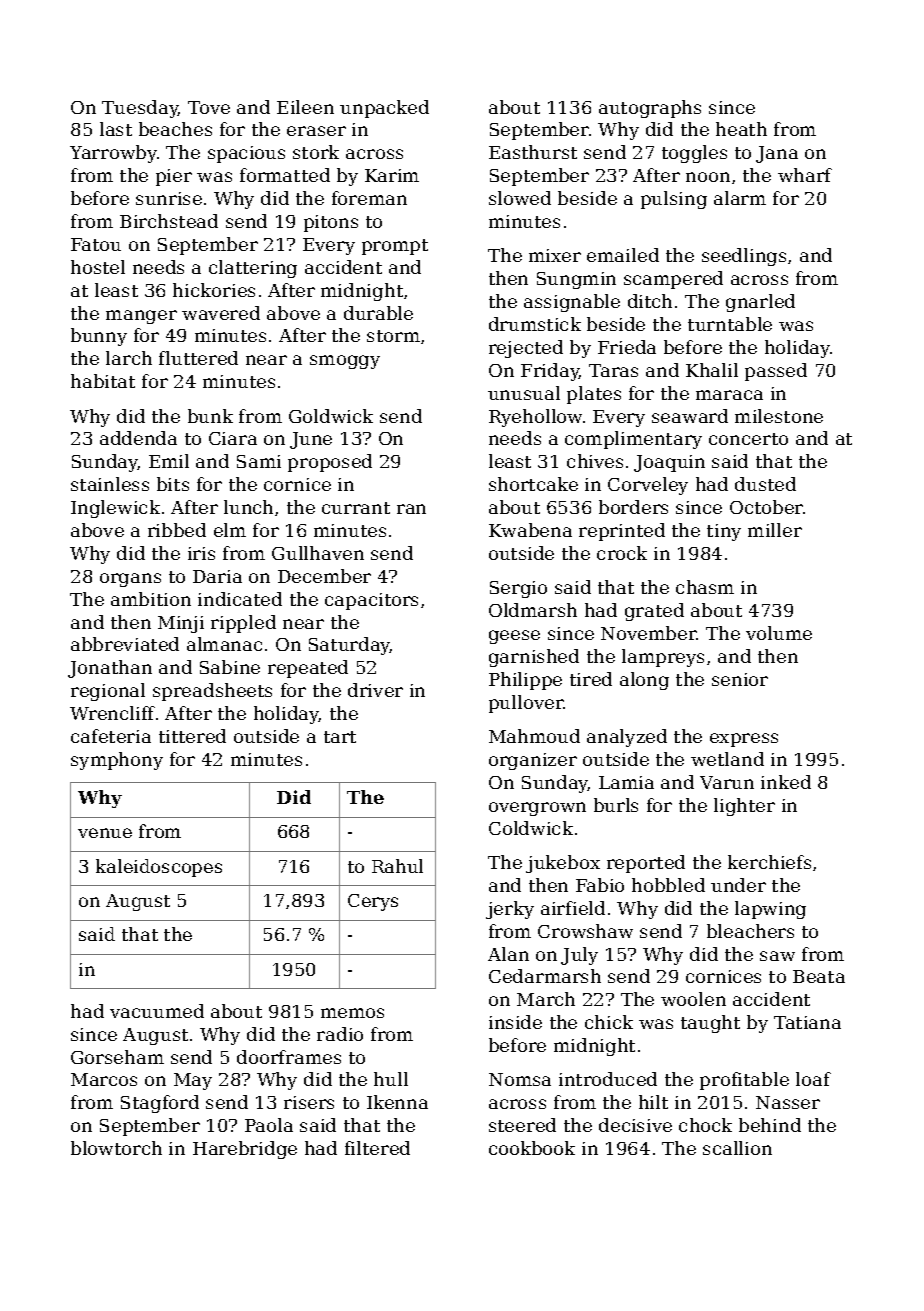 The width and height of the screenshot is (924, 1311). I want to click on miller, so click(775, 530).
